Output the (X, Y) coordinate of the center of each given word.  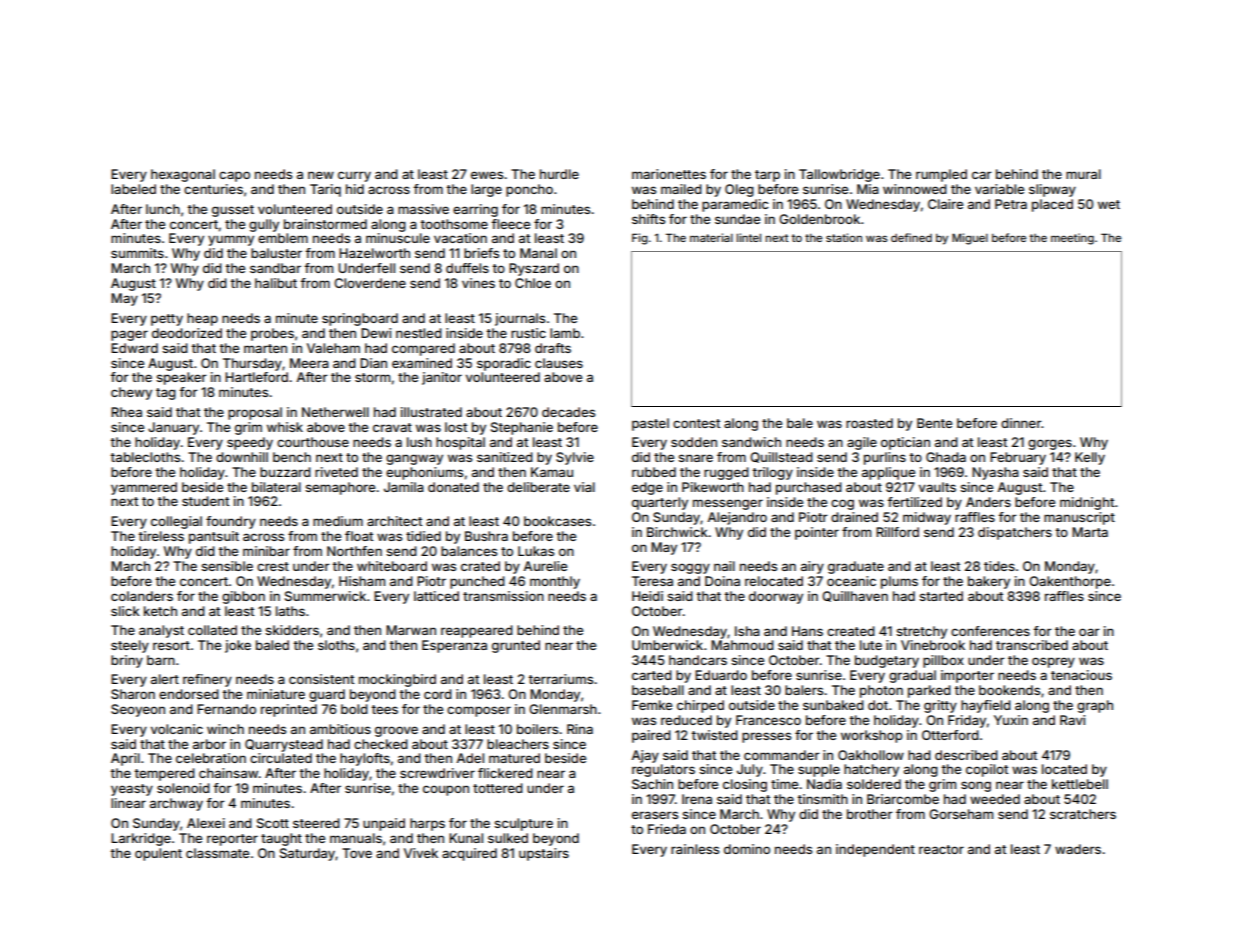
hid (355, 189)
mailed (681, 189)
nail (724, 566)
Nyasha (995, 473)
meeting (1072, 239)
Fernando (226, 709)
